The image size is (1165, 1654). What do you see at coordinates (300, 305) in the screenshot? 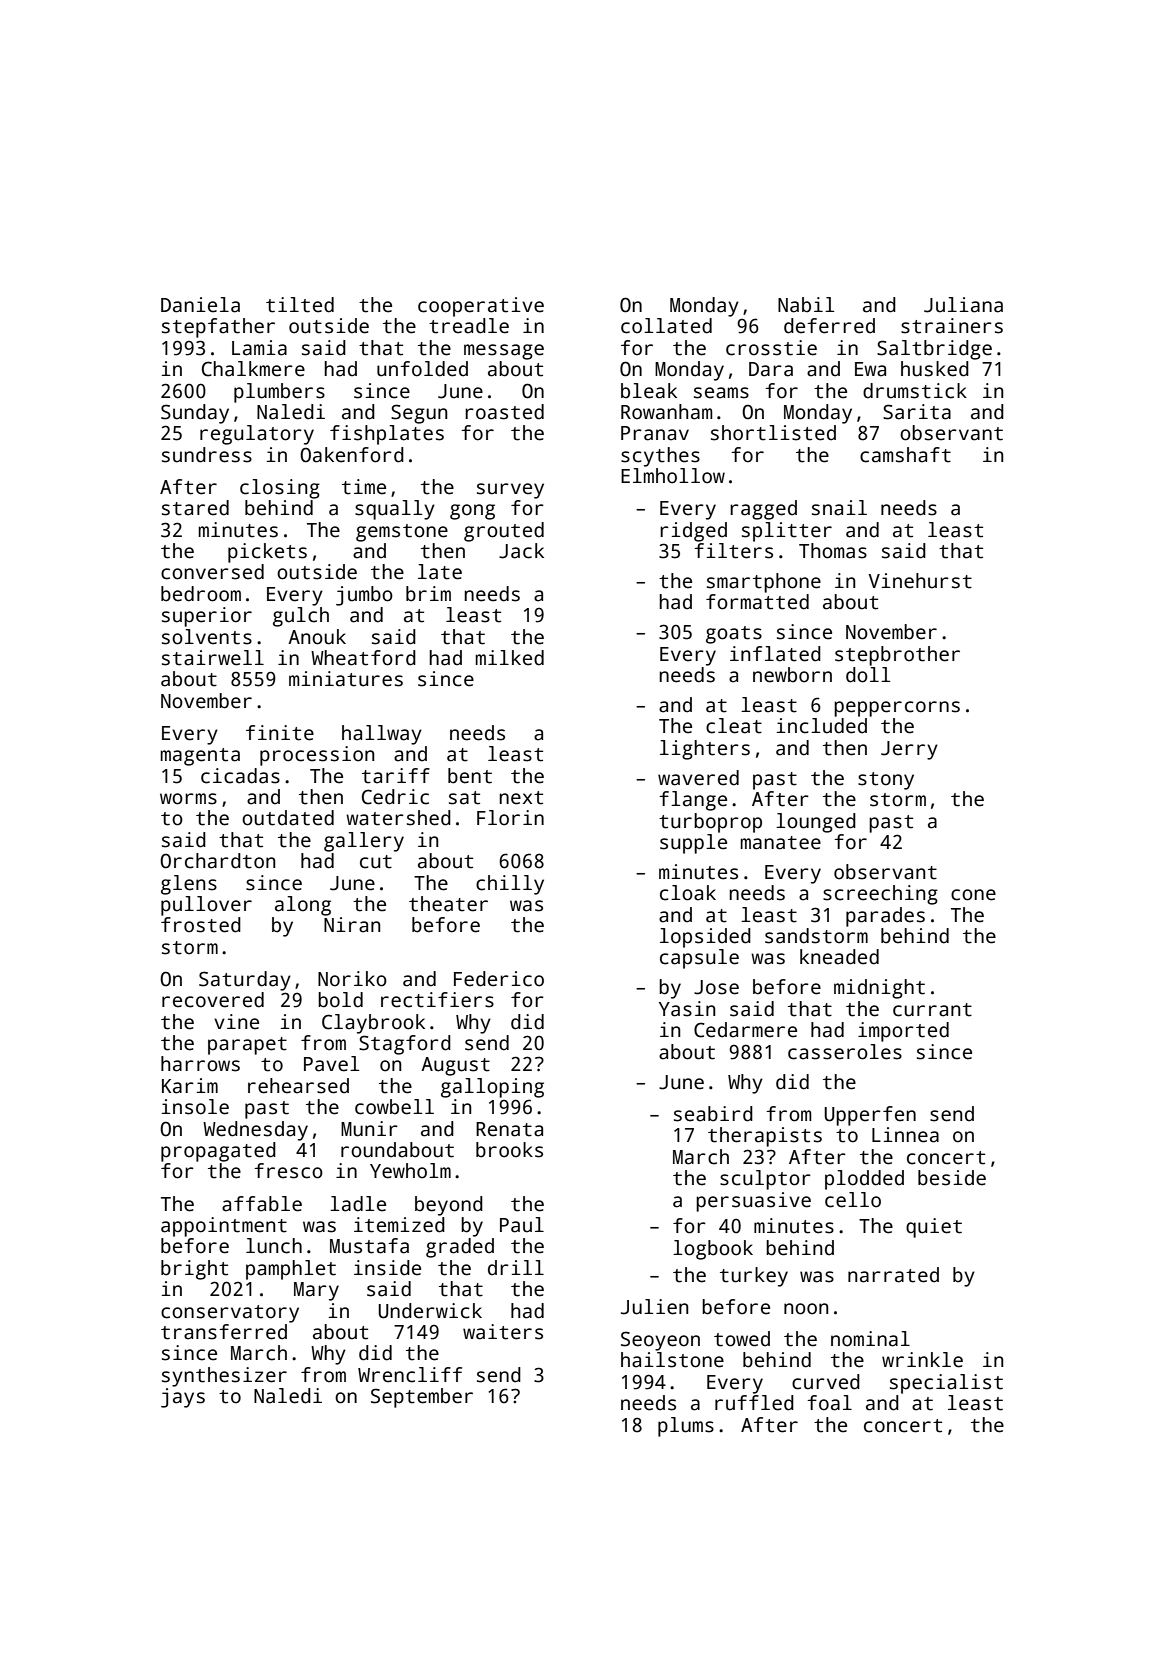
I see `tilted` at bounding box center [300, 305].
